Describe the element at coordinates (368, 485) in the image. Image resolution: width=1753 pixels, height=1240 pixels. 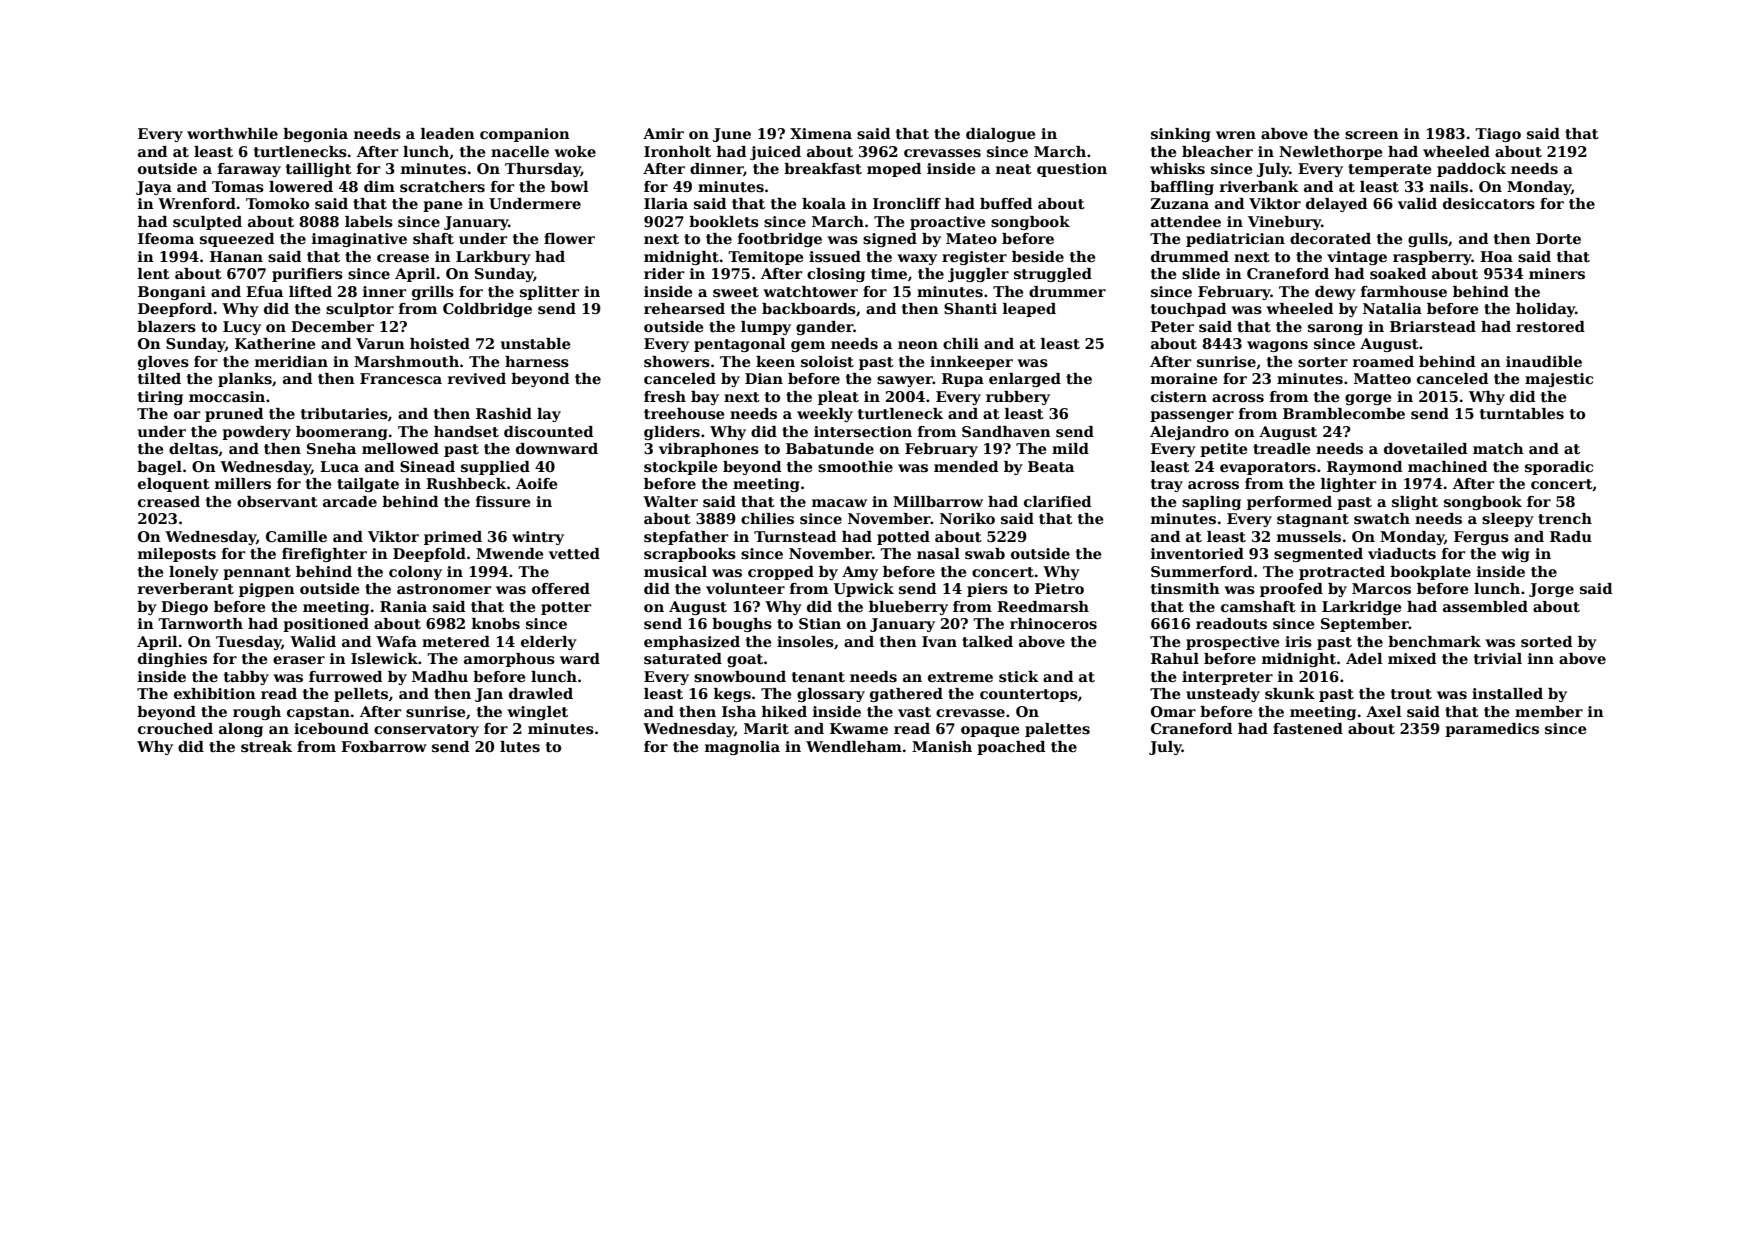
I see `tailgate` at that location.
